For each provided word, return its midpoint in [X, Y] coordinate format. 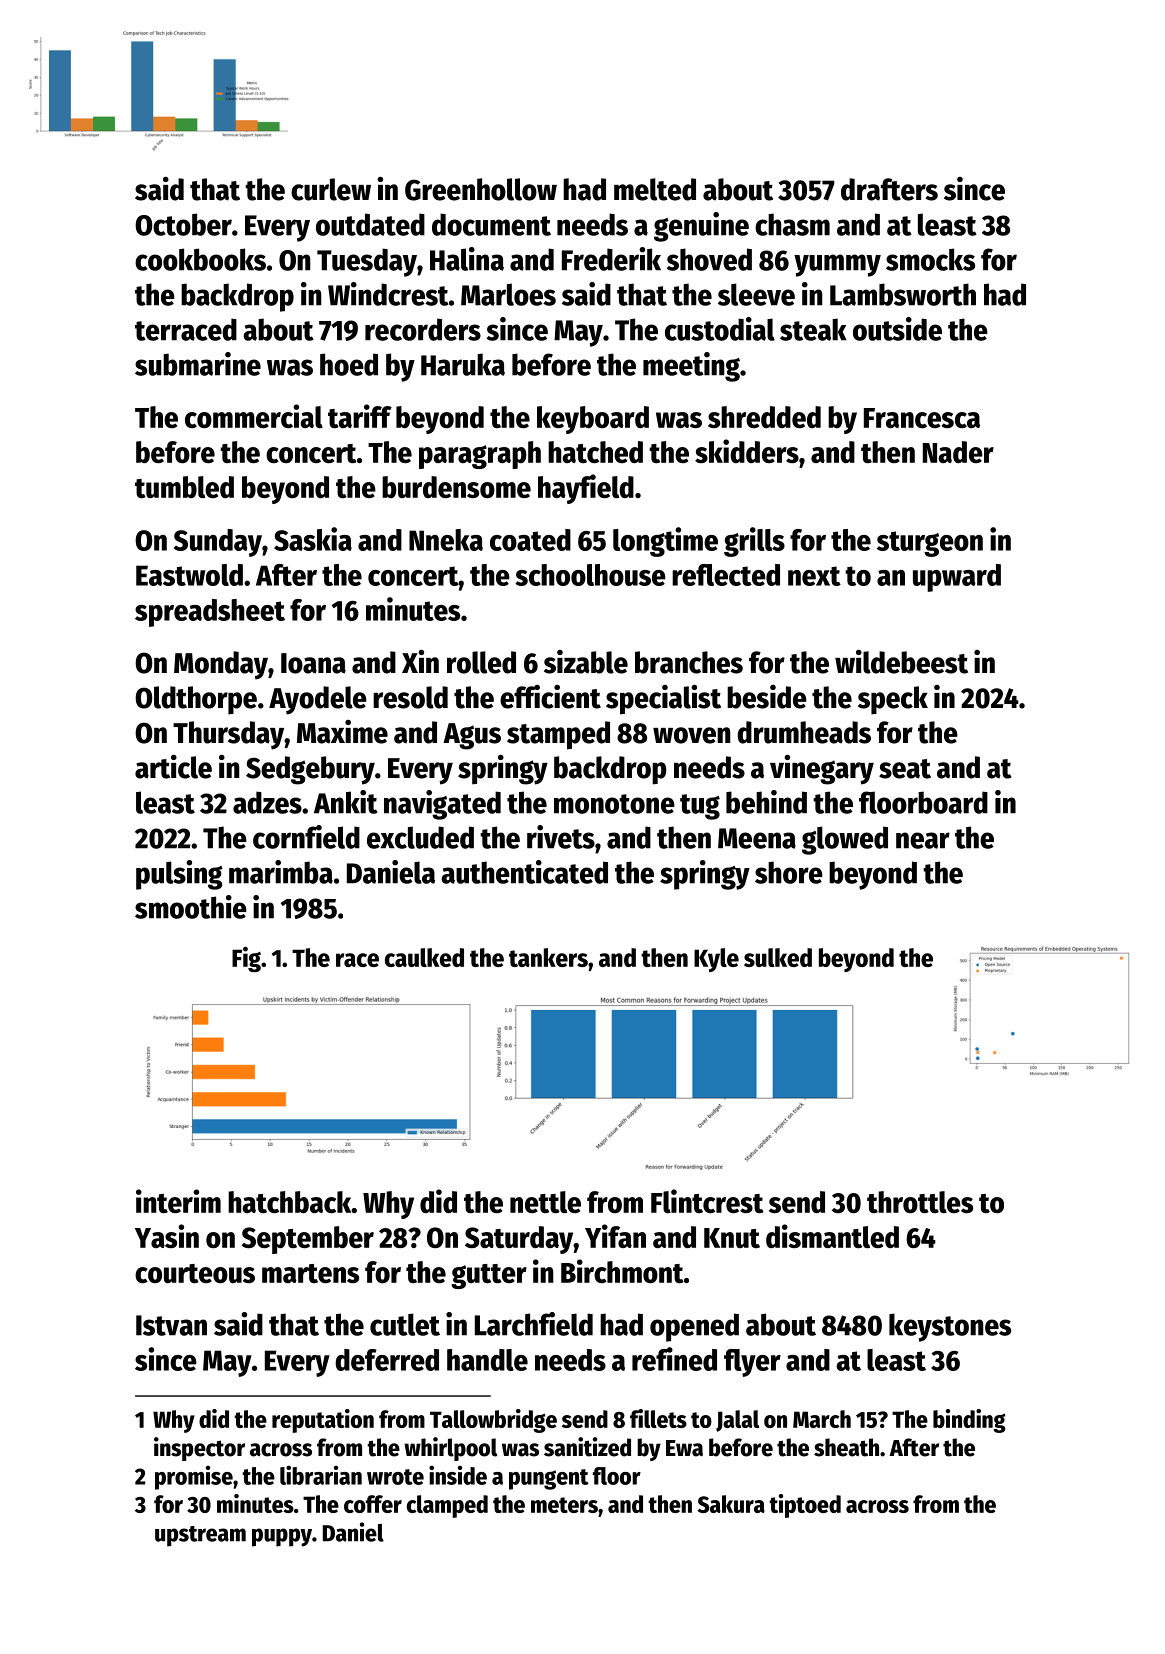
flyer [752, 1363]
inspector [199, 1449]
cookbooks [200, 259]
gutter [489, 1276]
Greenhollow [481, 189]
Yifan [615, 1236]
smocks [930, 259]
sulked [778, 957]
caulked [424, 957]
